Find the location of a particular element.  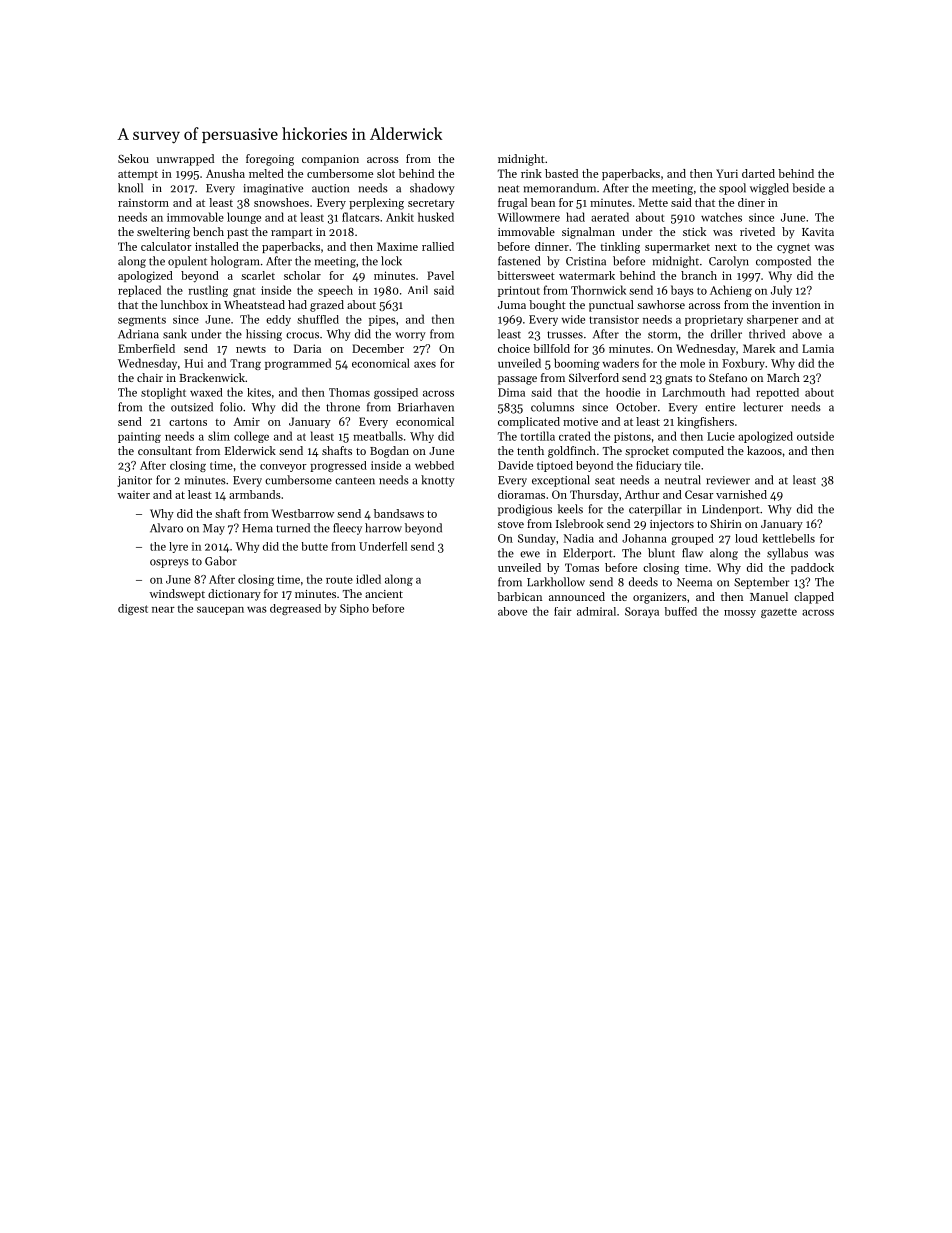

companion is located at coordinates (330, 160).
